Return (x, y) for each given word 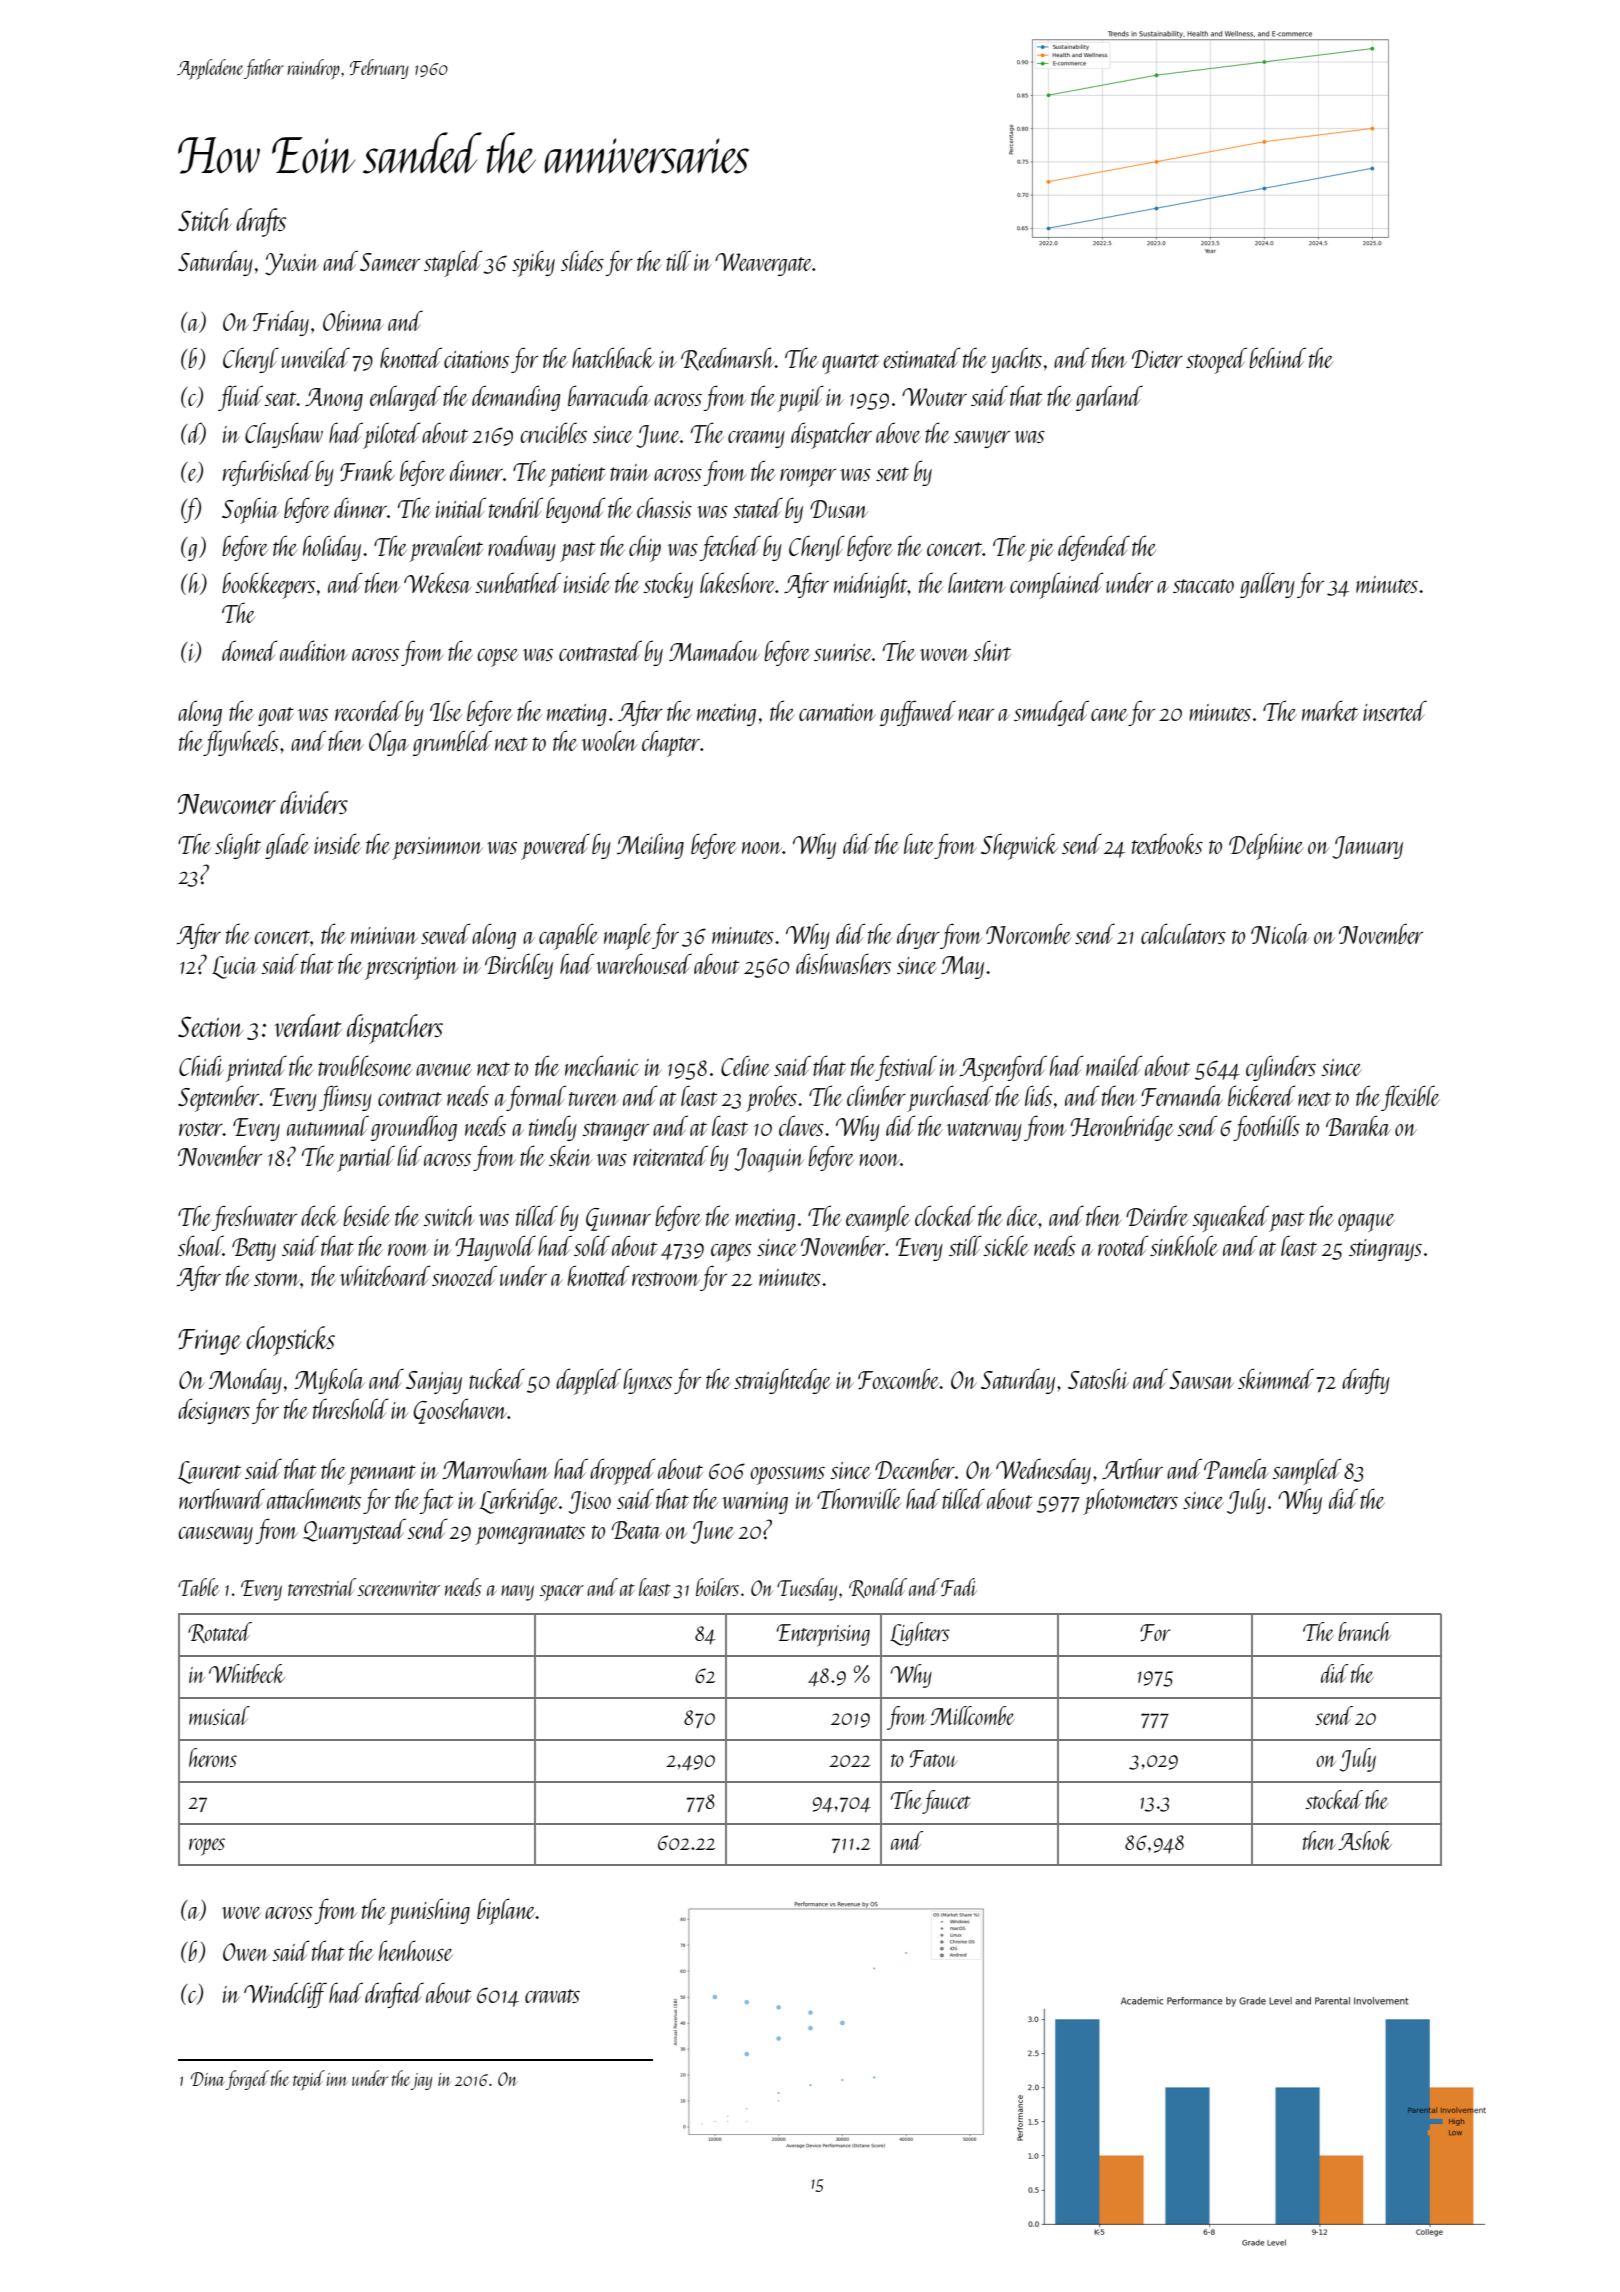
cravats (552, 1996)
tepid (309, 2080)
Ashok (1365, 1840)
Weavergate (763, 264)
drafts (261, 222)
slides (582, 260)
